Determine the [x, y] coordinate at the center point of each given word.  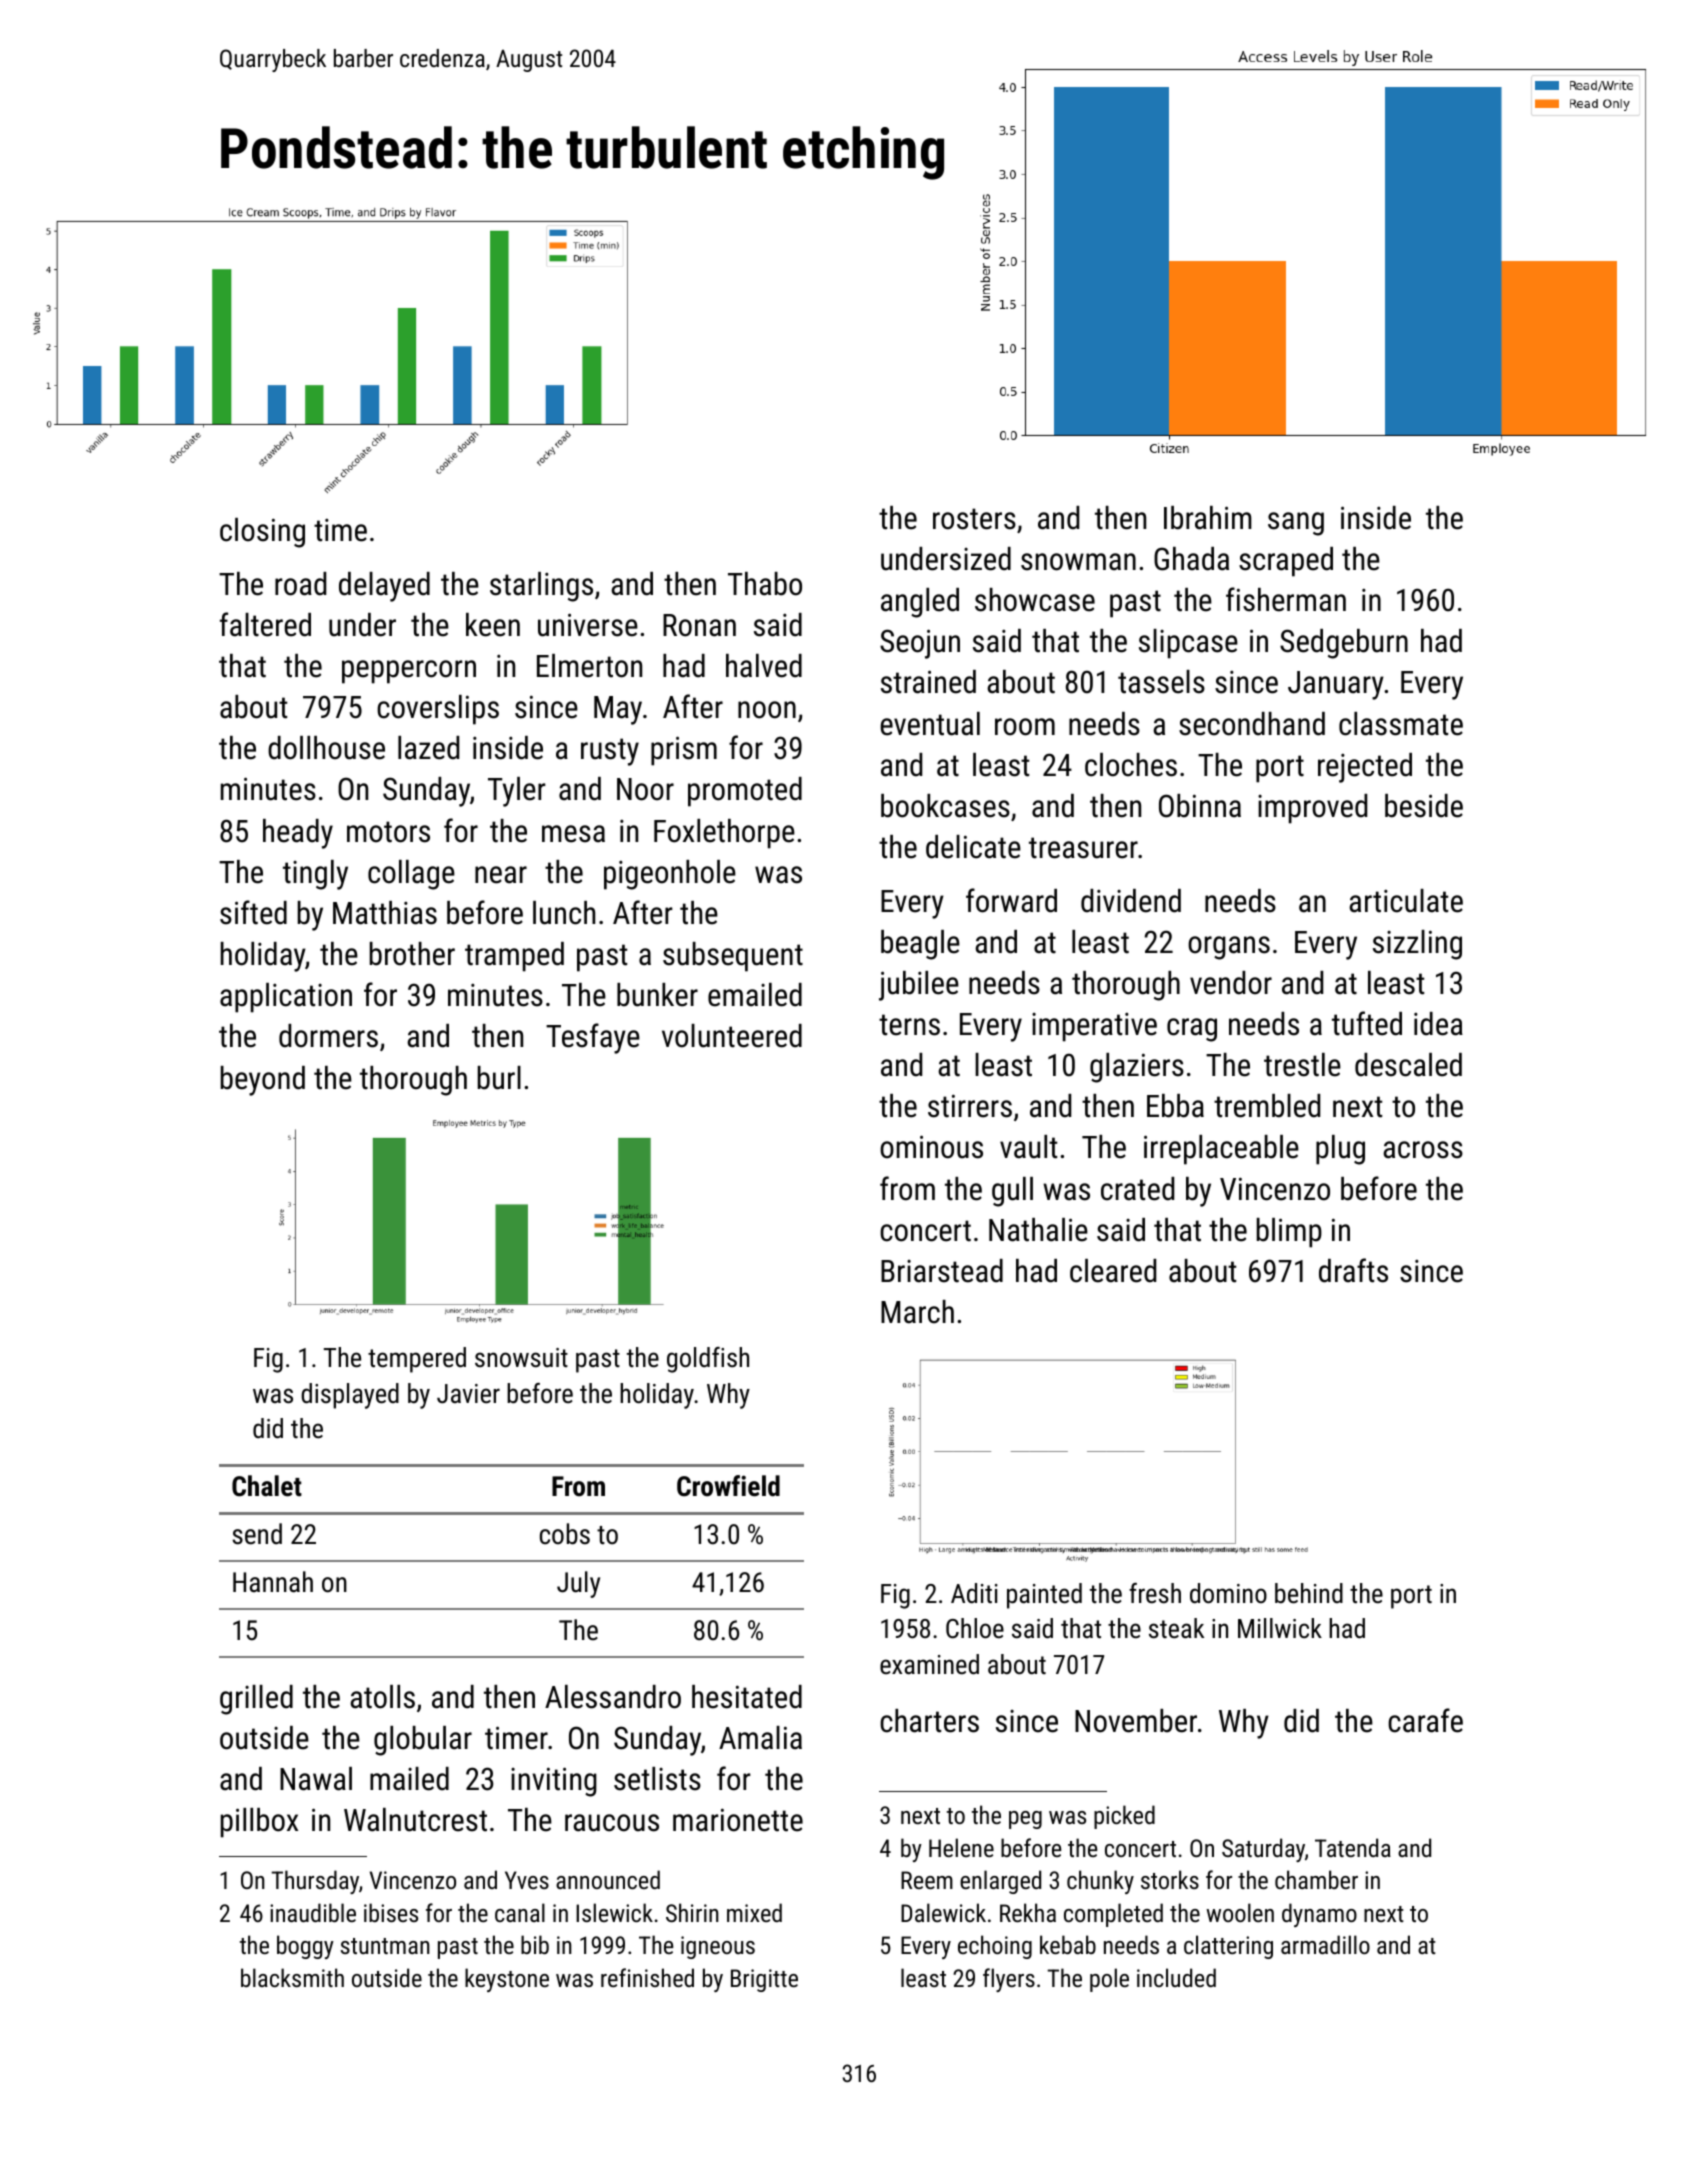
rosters [974, 519]
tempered [417, 1360]
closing [262, 533]
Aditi [974, 1593]
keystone [507, 1980]
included [1176, 1977]
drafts [1353, 1270]
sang [1296, 524]
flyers [1009, 1980]
